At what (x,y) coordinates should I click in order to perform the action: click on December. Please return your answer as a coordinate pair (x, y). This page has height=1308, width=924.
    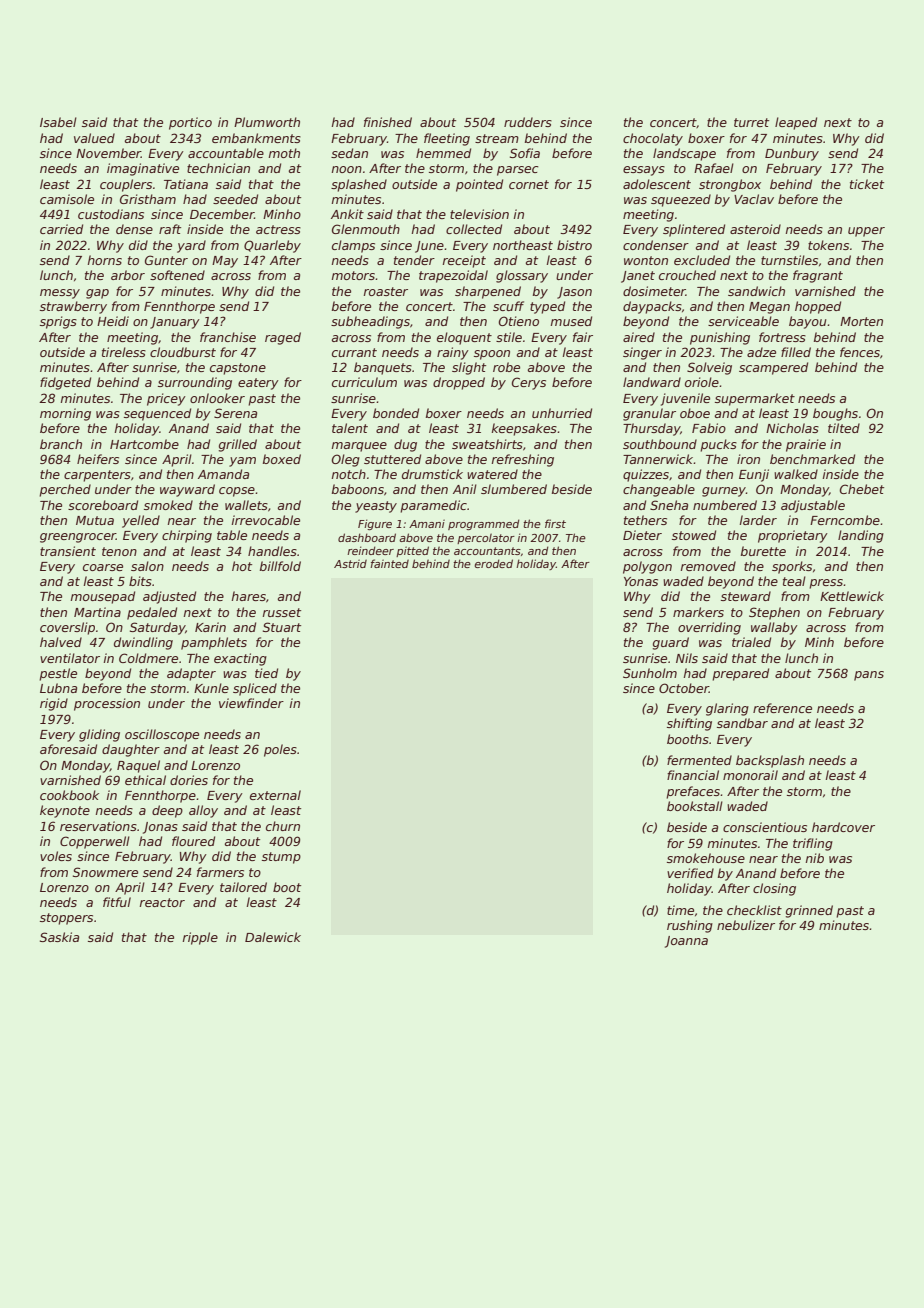
    Looking at the image, I should click on (222, 214).
